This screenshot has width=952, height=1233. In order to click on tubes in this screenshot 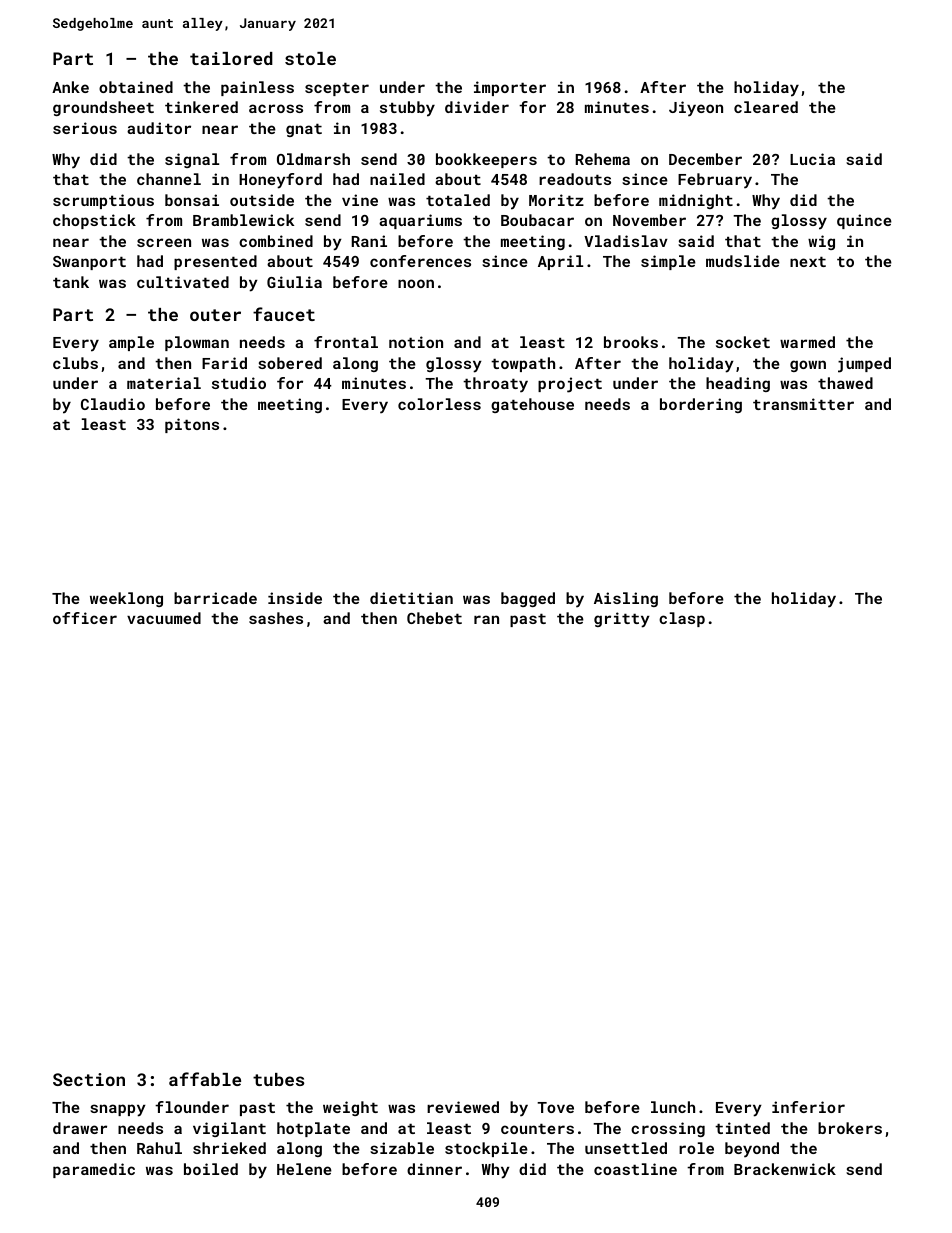, I will do `click(278, 1079)`.
